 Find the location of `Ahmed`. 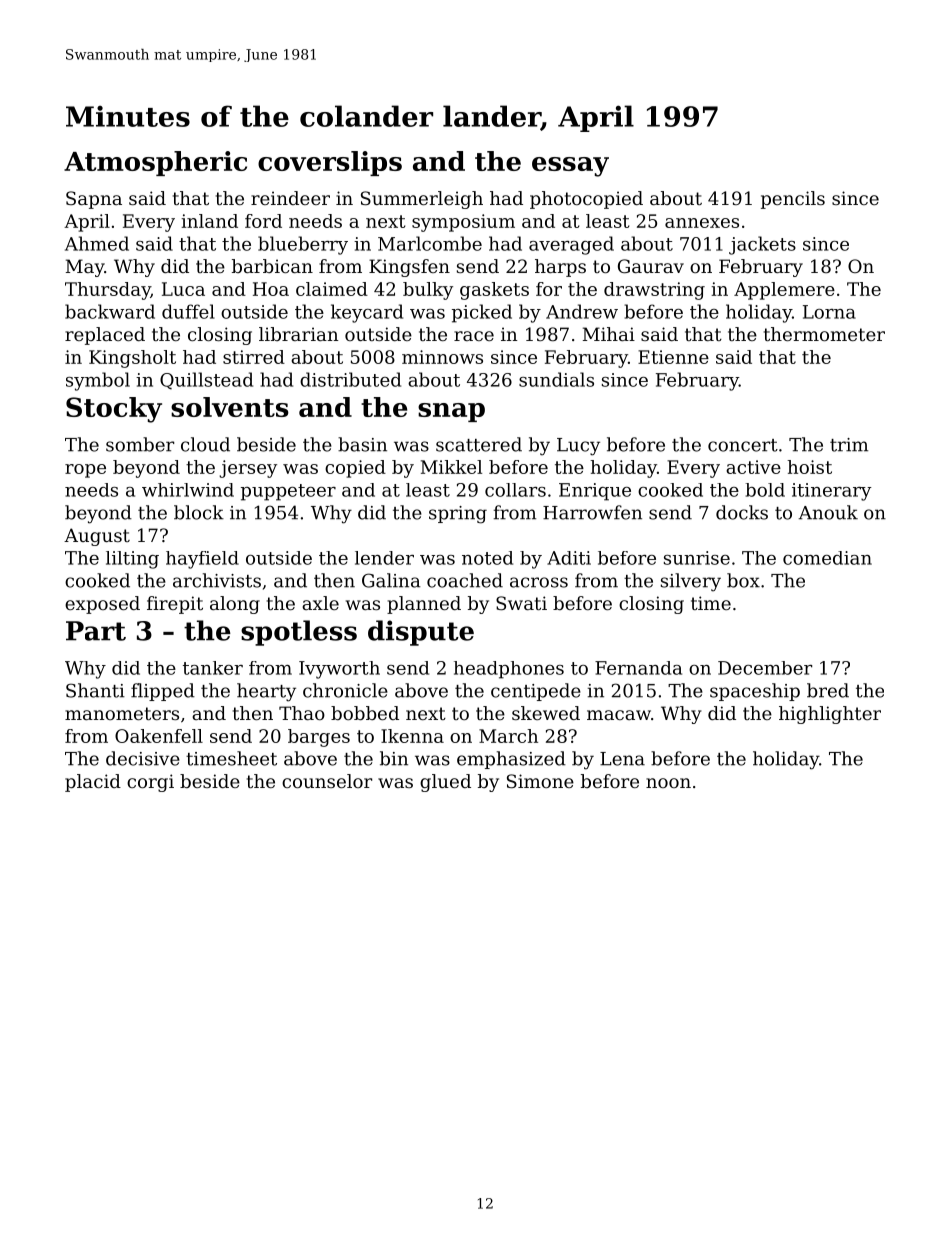

Ahmed is located at coordinates (97, 243).
